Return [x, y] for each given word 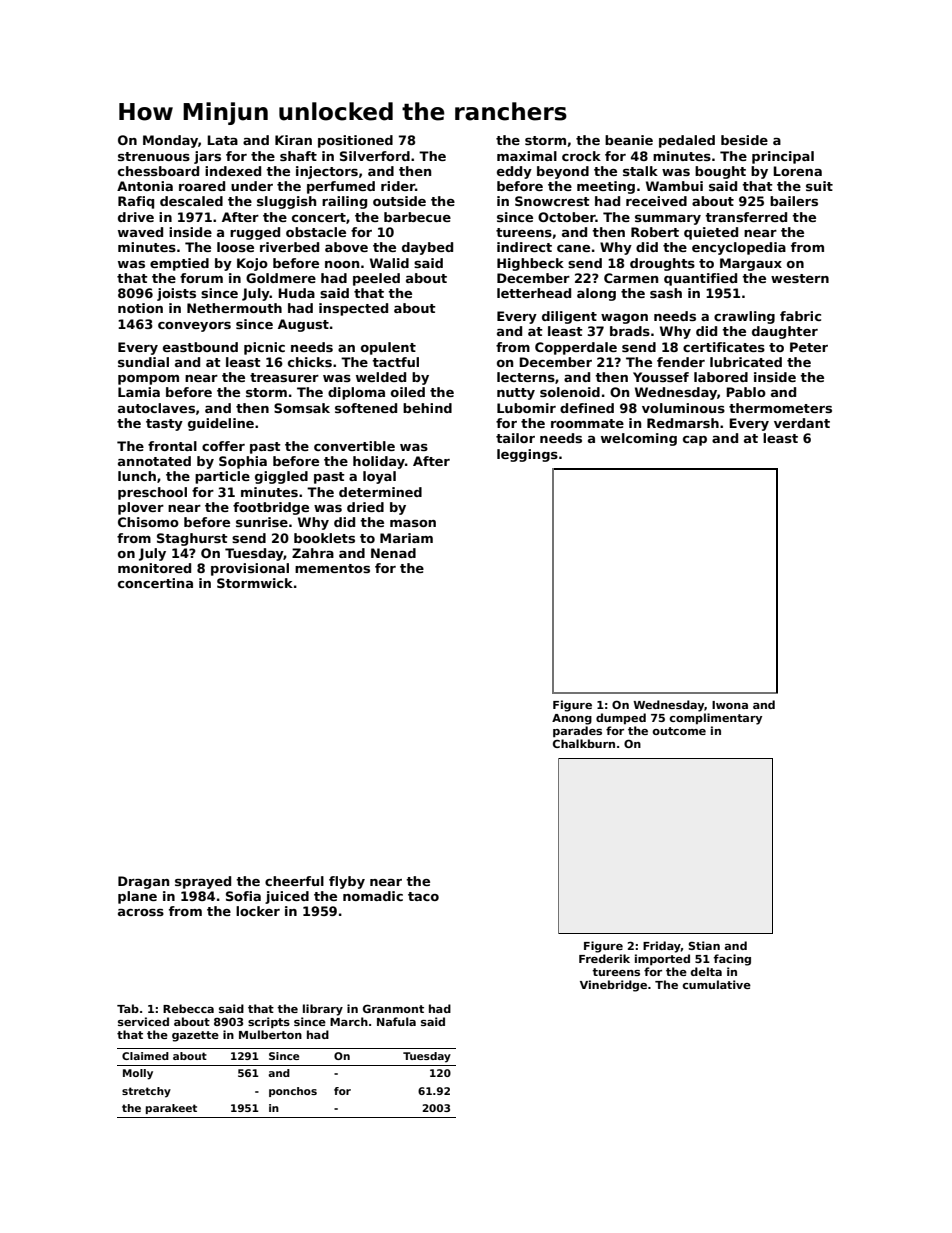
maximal [527, 156]
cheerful [294, 881]
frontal [172, 446]
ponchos [293, 1092]
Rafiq [136, 202]
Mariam [406, 538]
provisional [250, 569]
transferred [746, 217]
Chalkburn [584, 743]
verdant [802, 423]
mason [413, 523]
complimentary [715, 719]
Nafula [396, 1021]
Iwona [730, 705]
